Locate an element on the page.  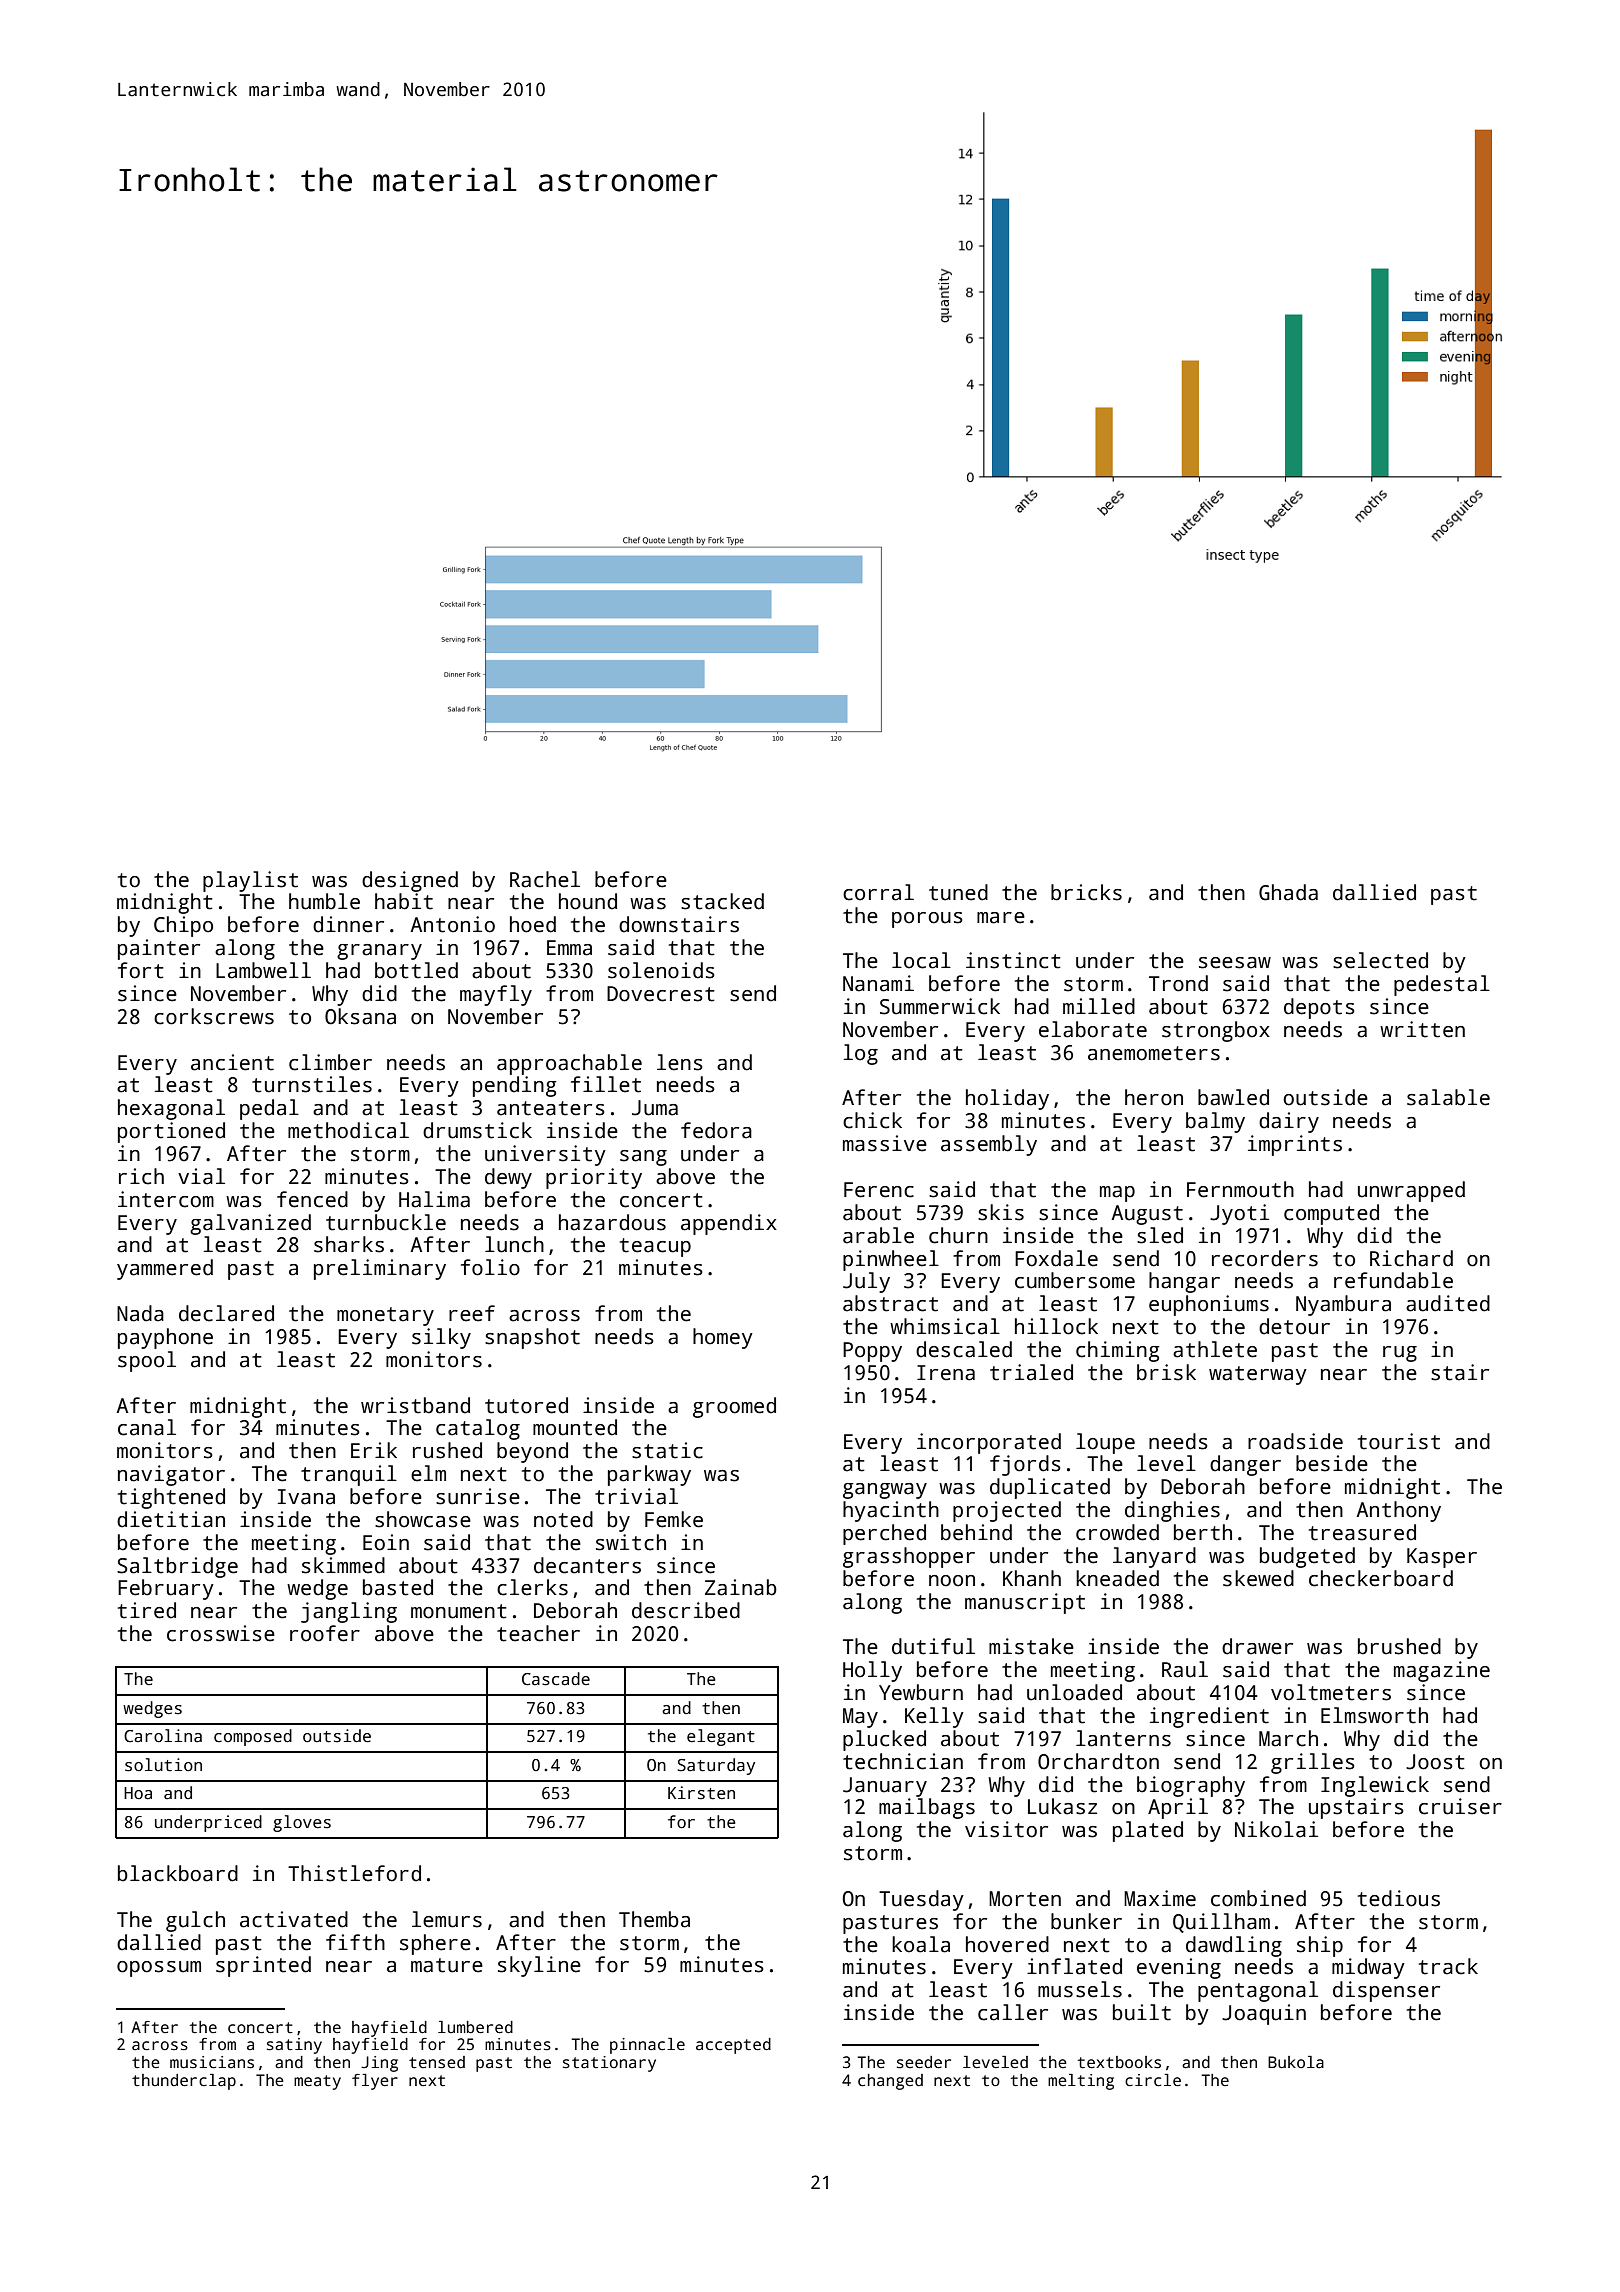
pinwheel is located at coordinates (891, 1260).
